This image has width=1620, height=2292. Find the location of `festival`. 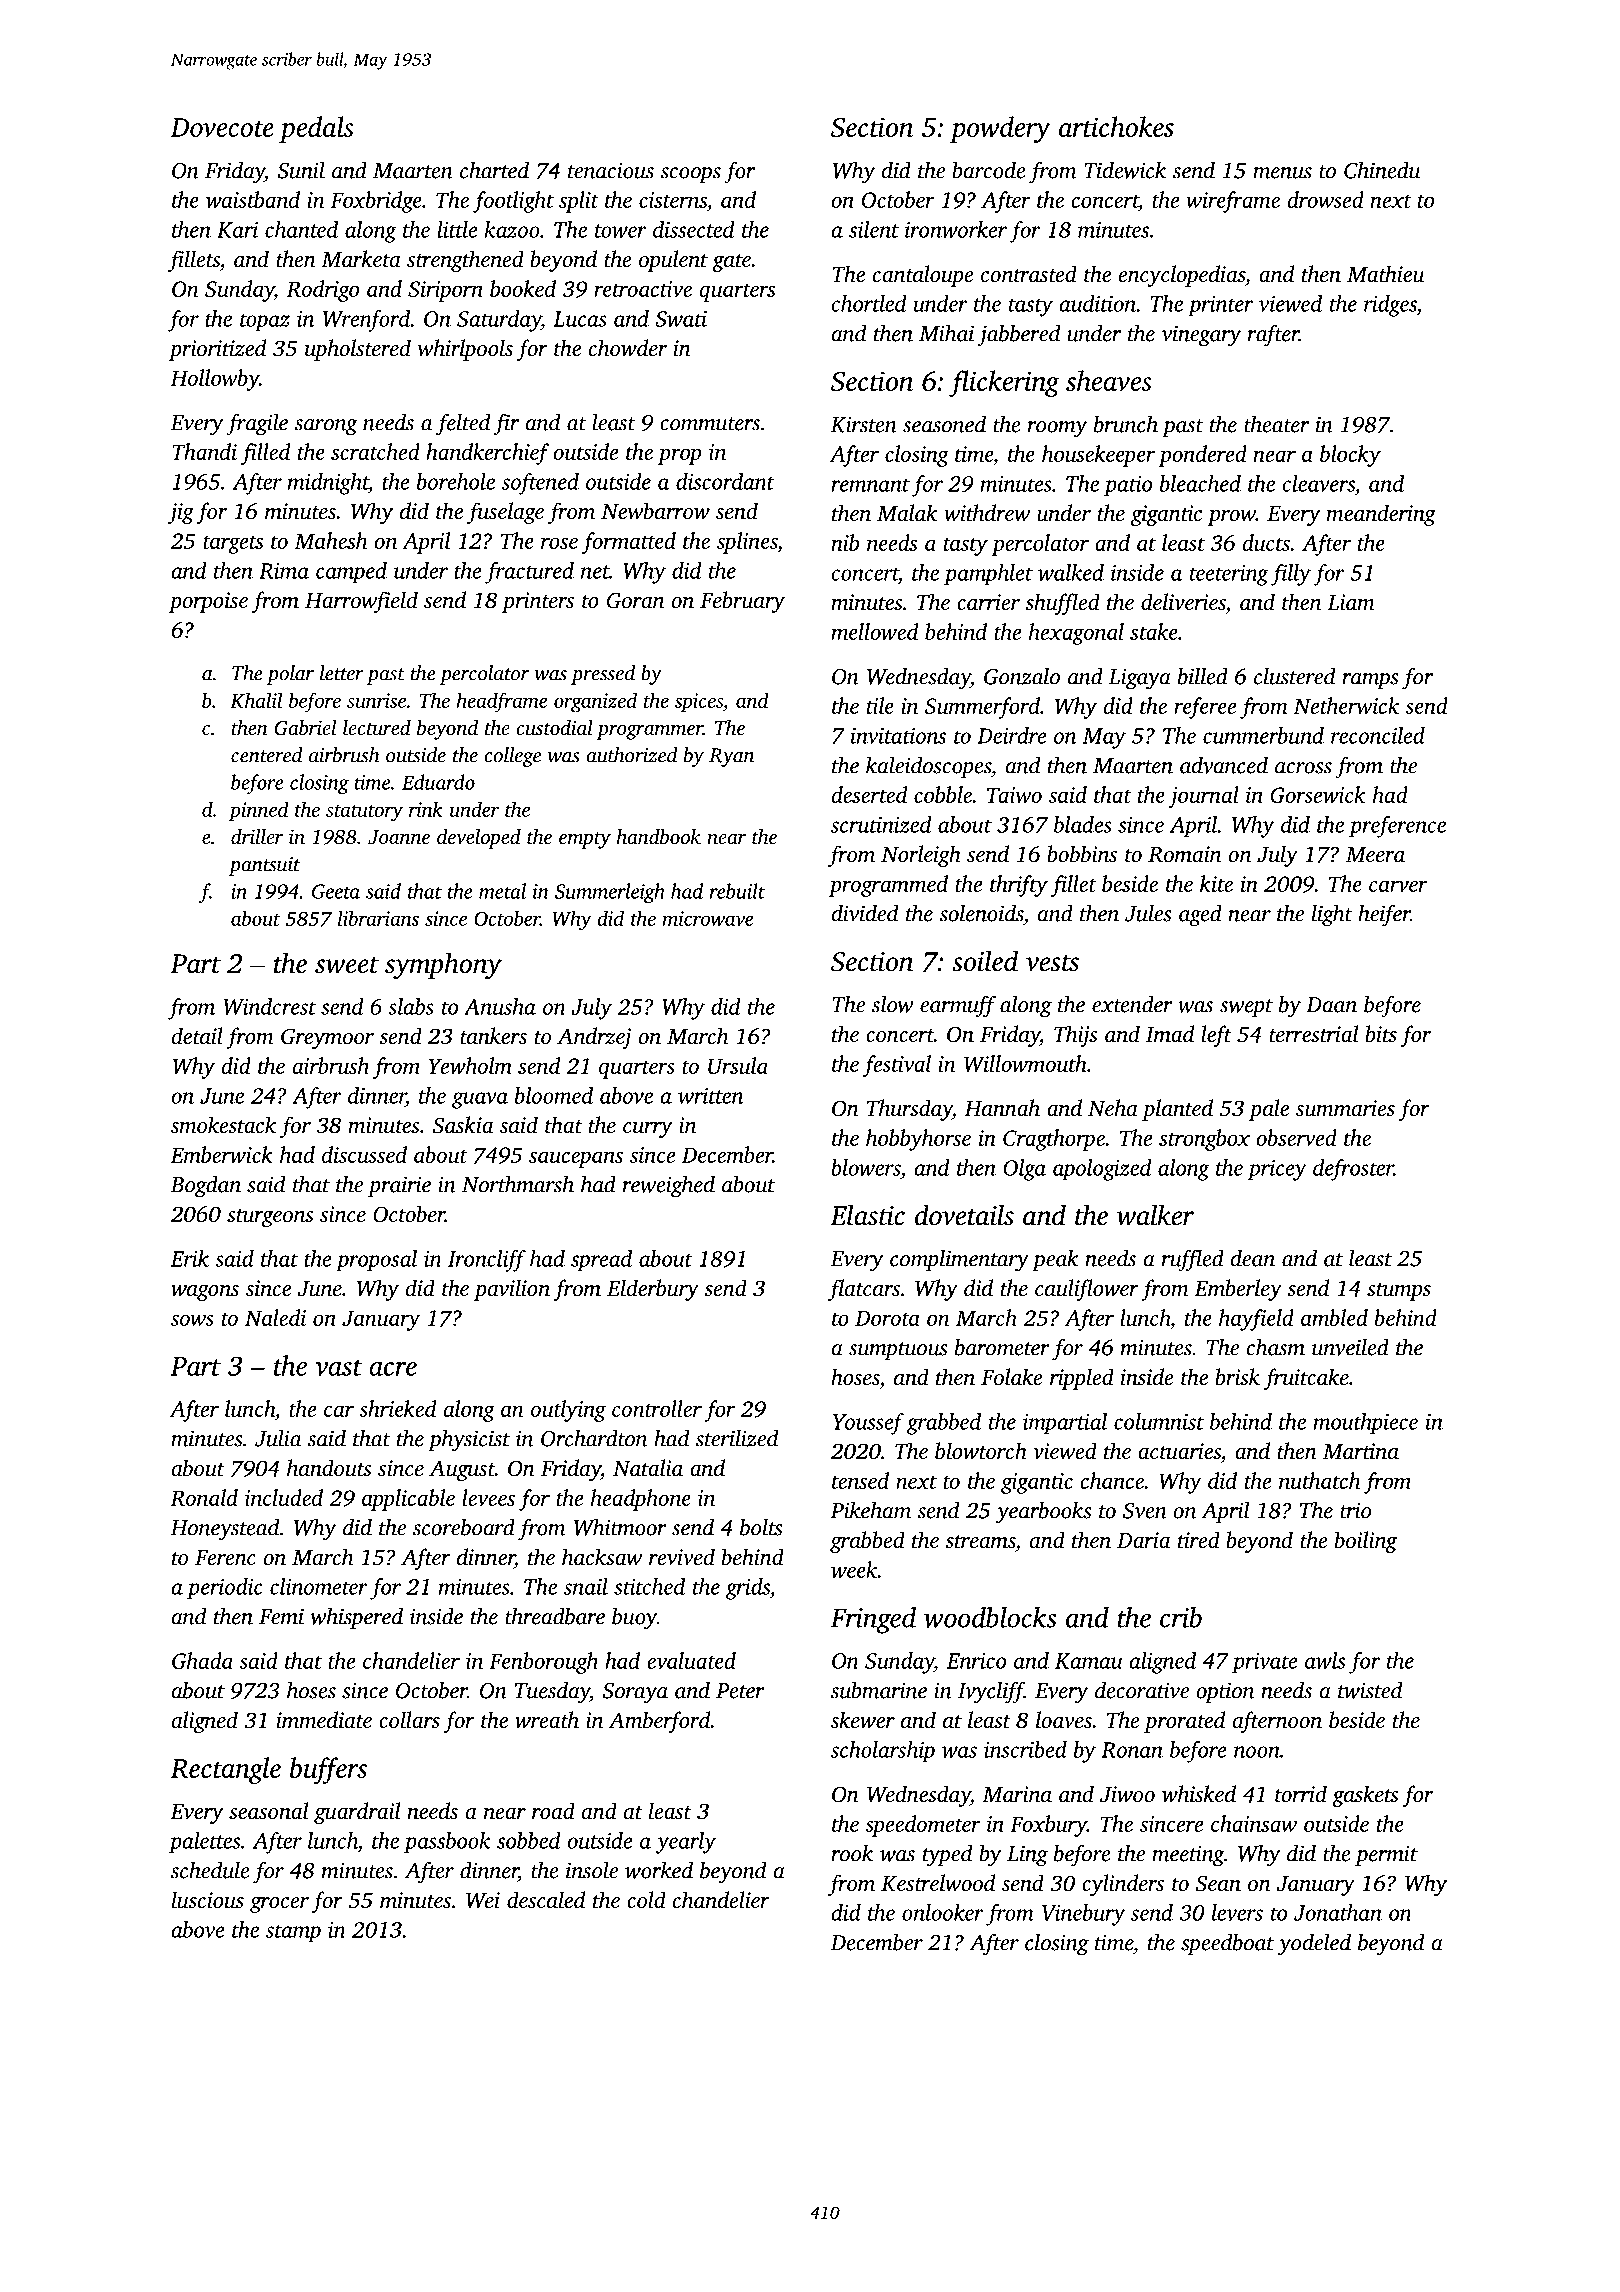

festival is located at coordinates (897, 1066).
